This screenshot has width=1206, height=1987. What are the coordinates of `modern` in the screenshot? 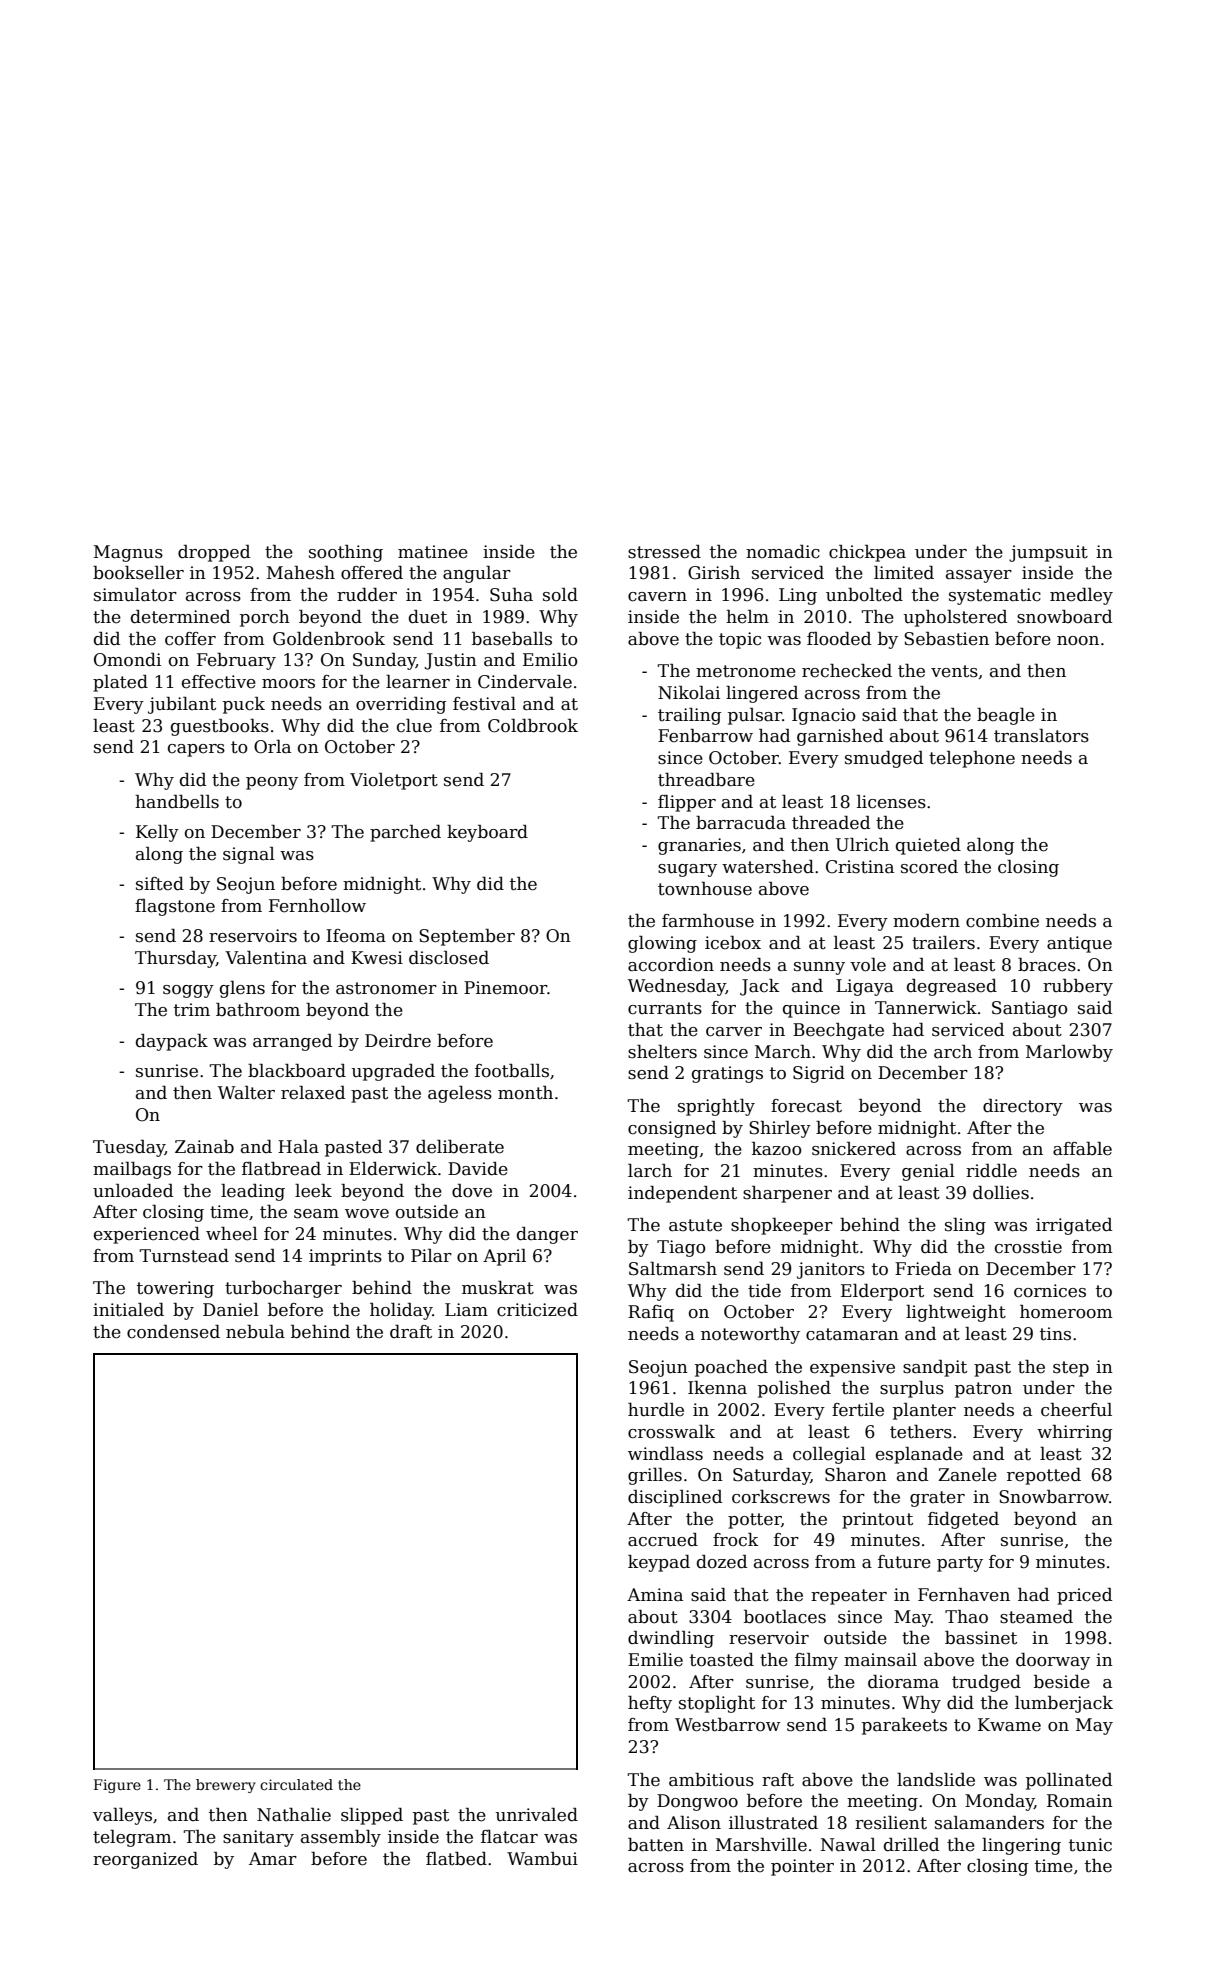 It's located at (926, 921).
